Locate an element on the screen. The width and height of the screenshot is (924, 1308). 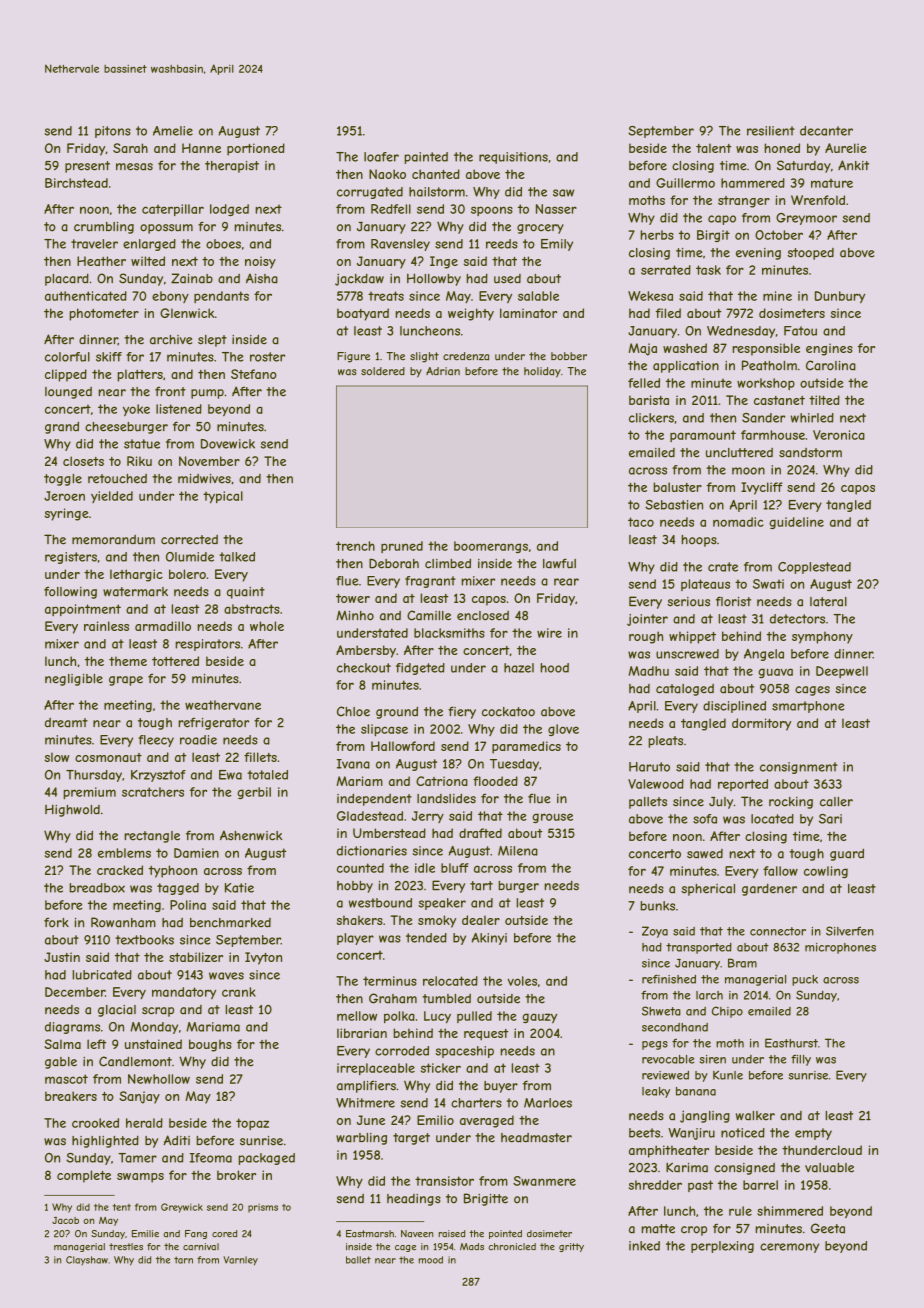
slow is located at coordinates (57, 757).
